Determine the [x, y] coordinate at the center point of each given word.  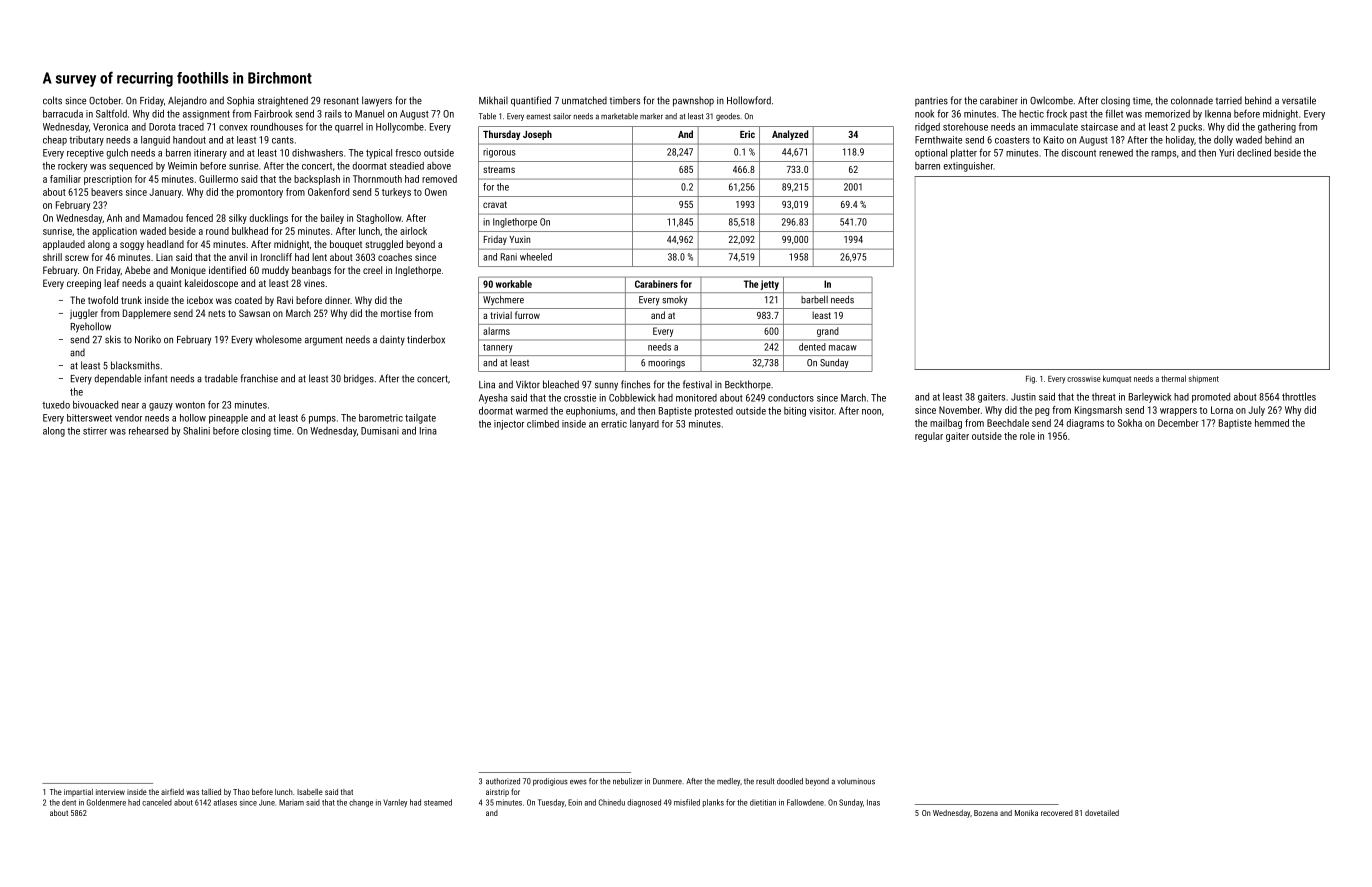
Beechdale [1008, 423]
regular [929, 437]
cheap [55, 141]
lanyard [644, 425]
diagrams [1085, 424]
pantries [931, 101]
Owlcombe [1051, 100]
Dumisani [380, 431]
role [1027, 436]
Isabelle [310, 792]
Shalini [196, 431]
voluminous [856, 781]
